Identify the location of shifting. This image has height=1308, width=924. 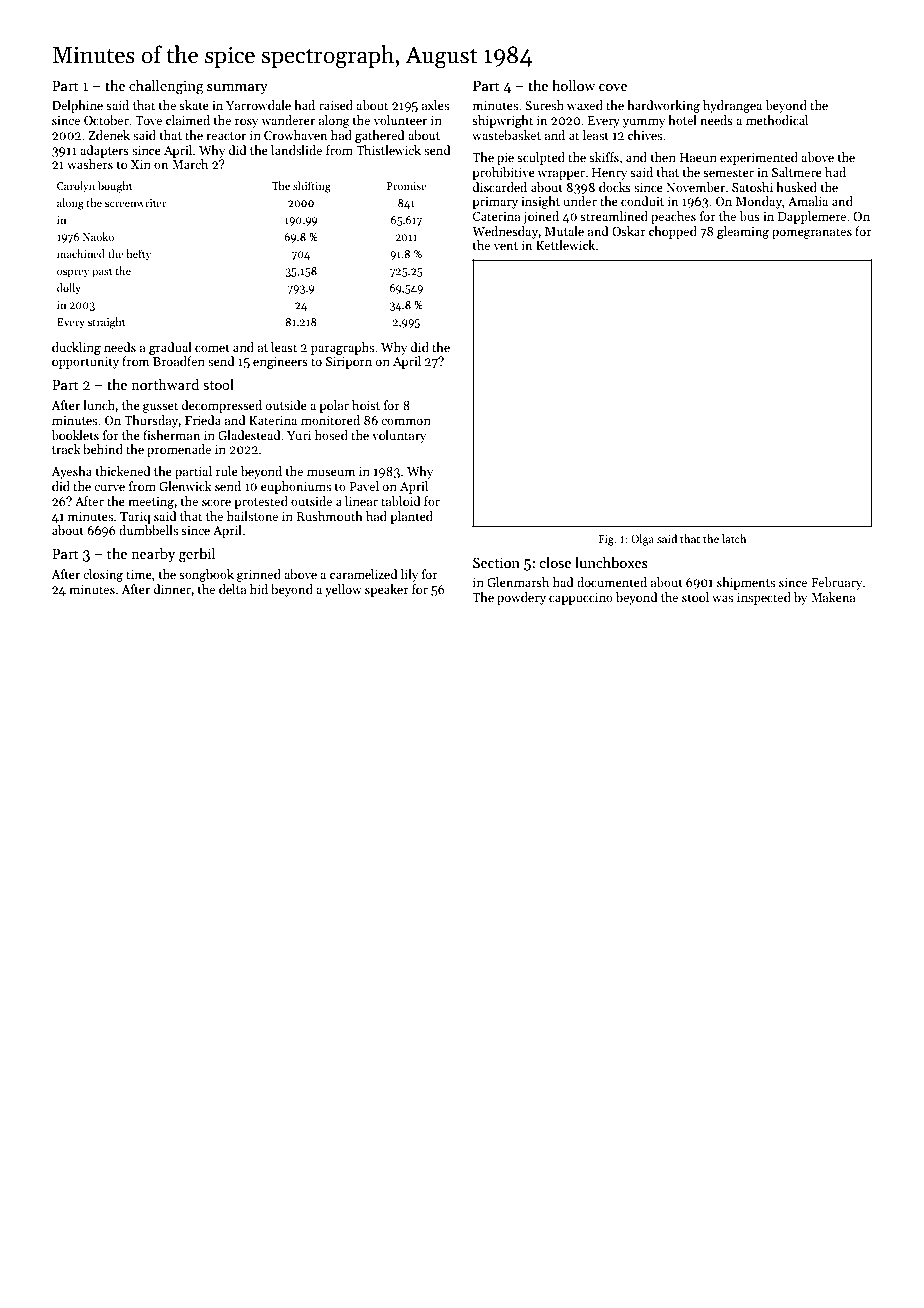
(312, 187).
